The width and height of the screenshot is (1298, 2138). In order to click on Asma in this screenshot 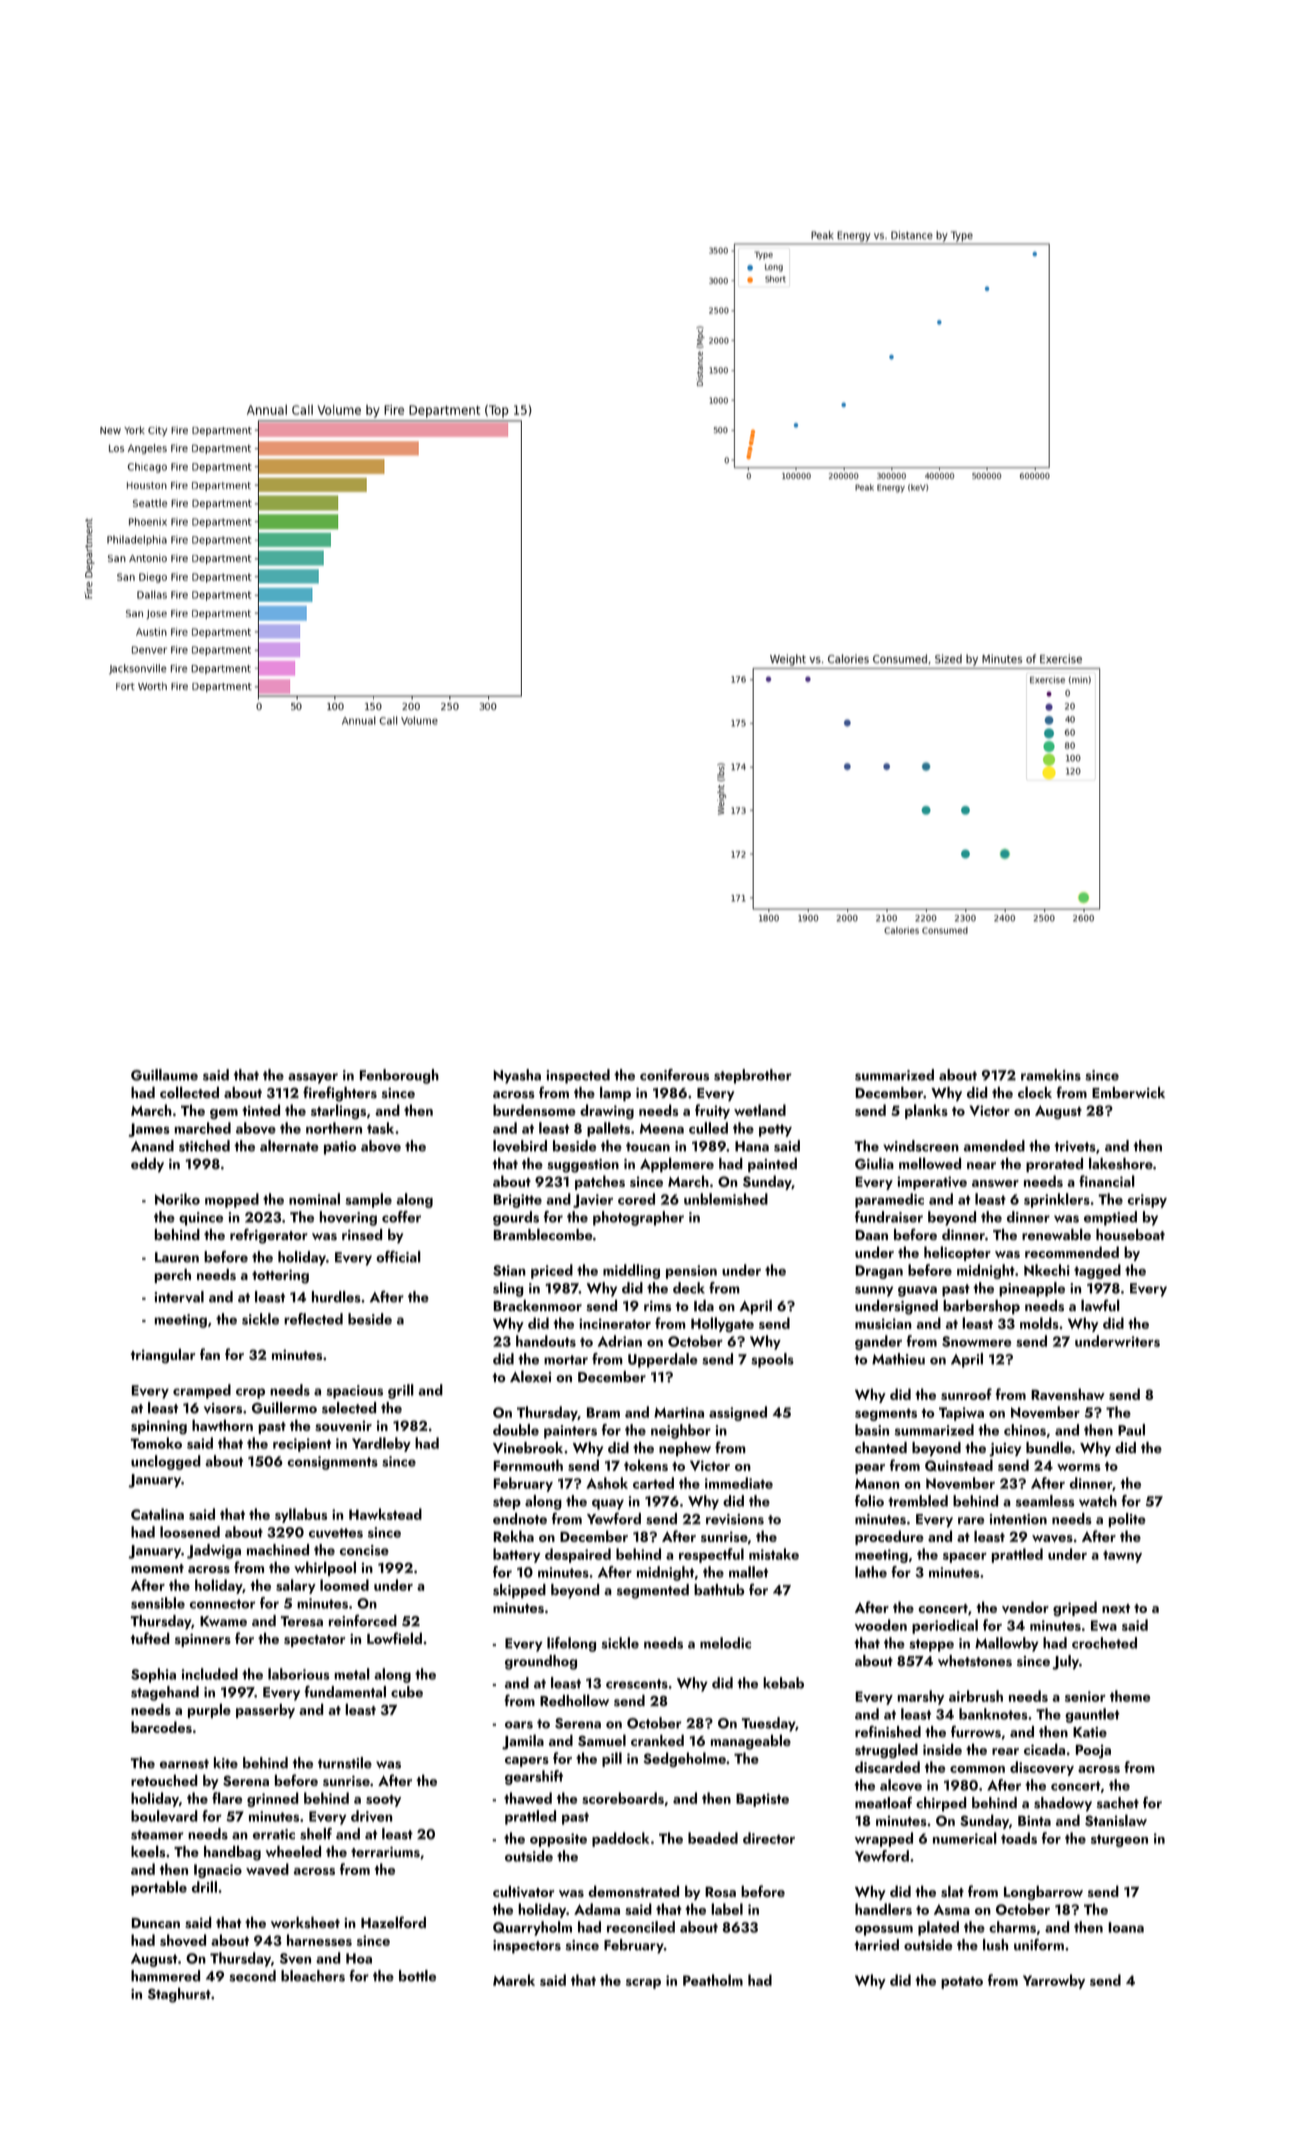, I will do `click(952, 1909)`.
